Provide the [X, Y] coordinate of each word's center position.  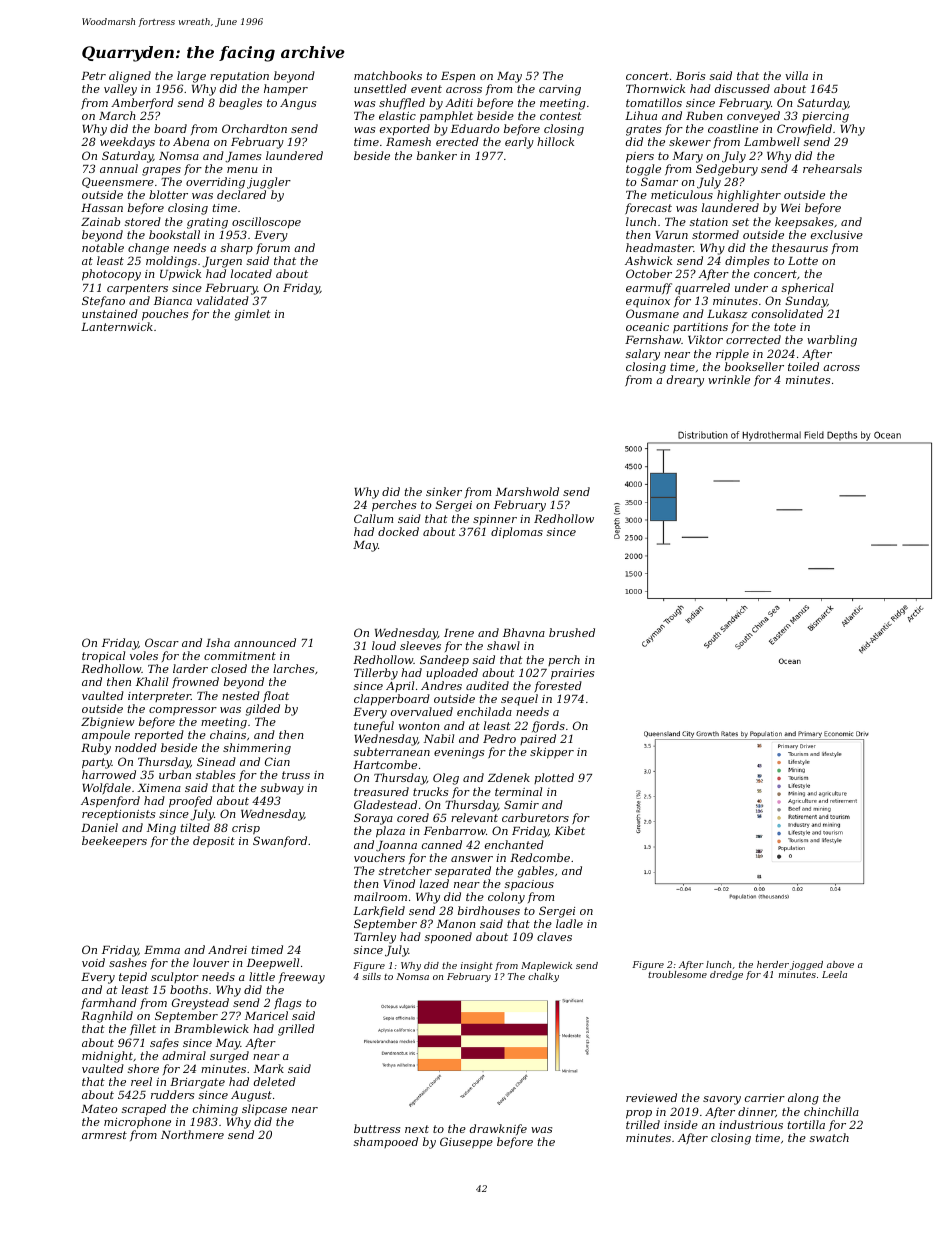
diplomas [517, 533]
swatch [829, 1137]
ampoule [106, 735]
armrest [104, 1135]
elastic [397, 115]
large [191, 77]
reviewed [651, 1097]
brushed [572, 632]
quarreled [702, 289]
